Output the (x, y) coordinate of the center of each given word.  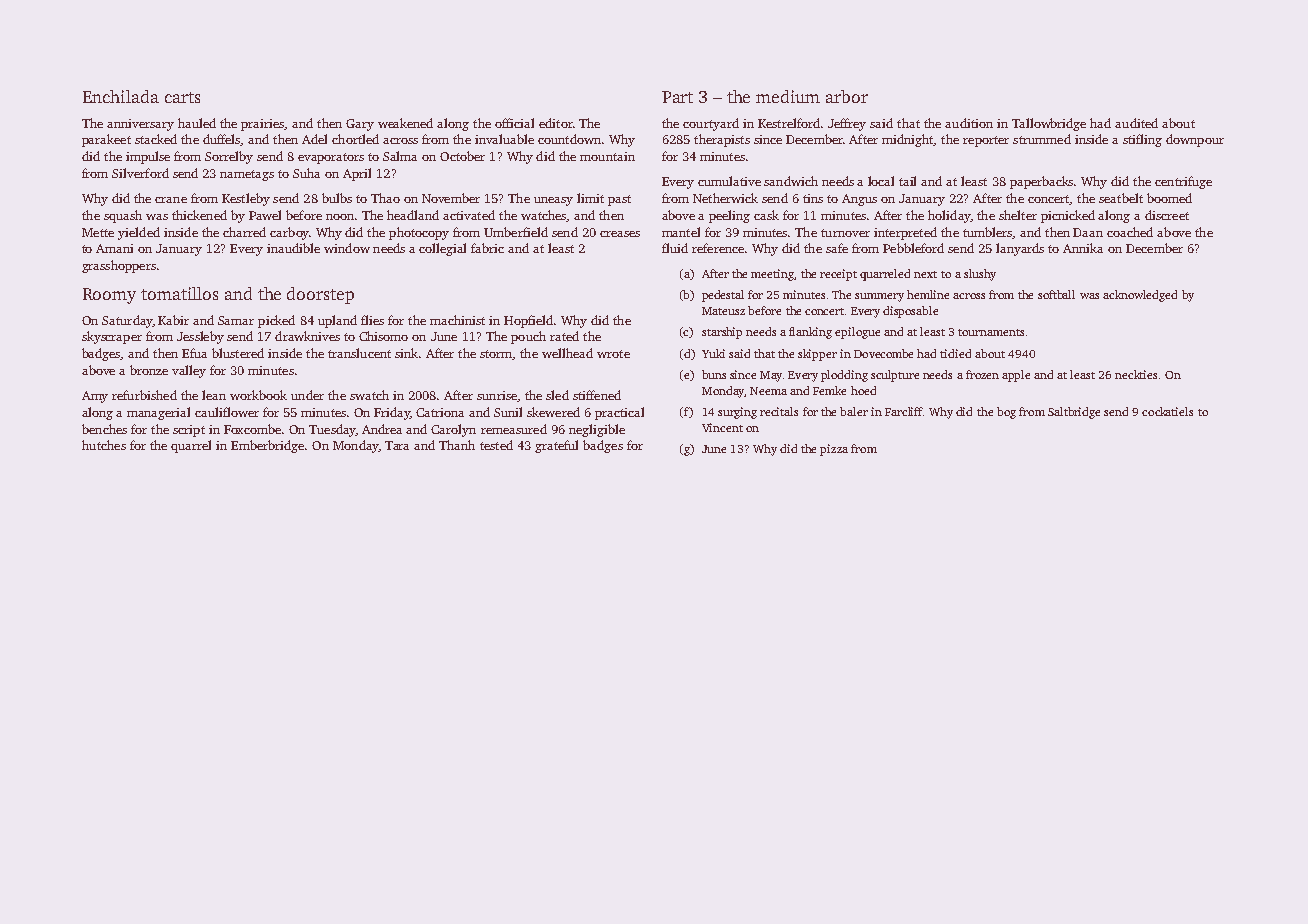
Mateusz (723, 311)
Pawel (265, 215)
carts (182, 97)
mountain (607, 156)
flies (372, 320)
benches (104, 429)
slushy (980, 275)
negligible (597, 430)
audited (1136, 123)
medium (788, 96)
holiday (949, 216)
